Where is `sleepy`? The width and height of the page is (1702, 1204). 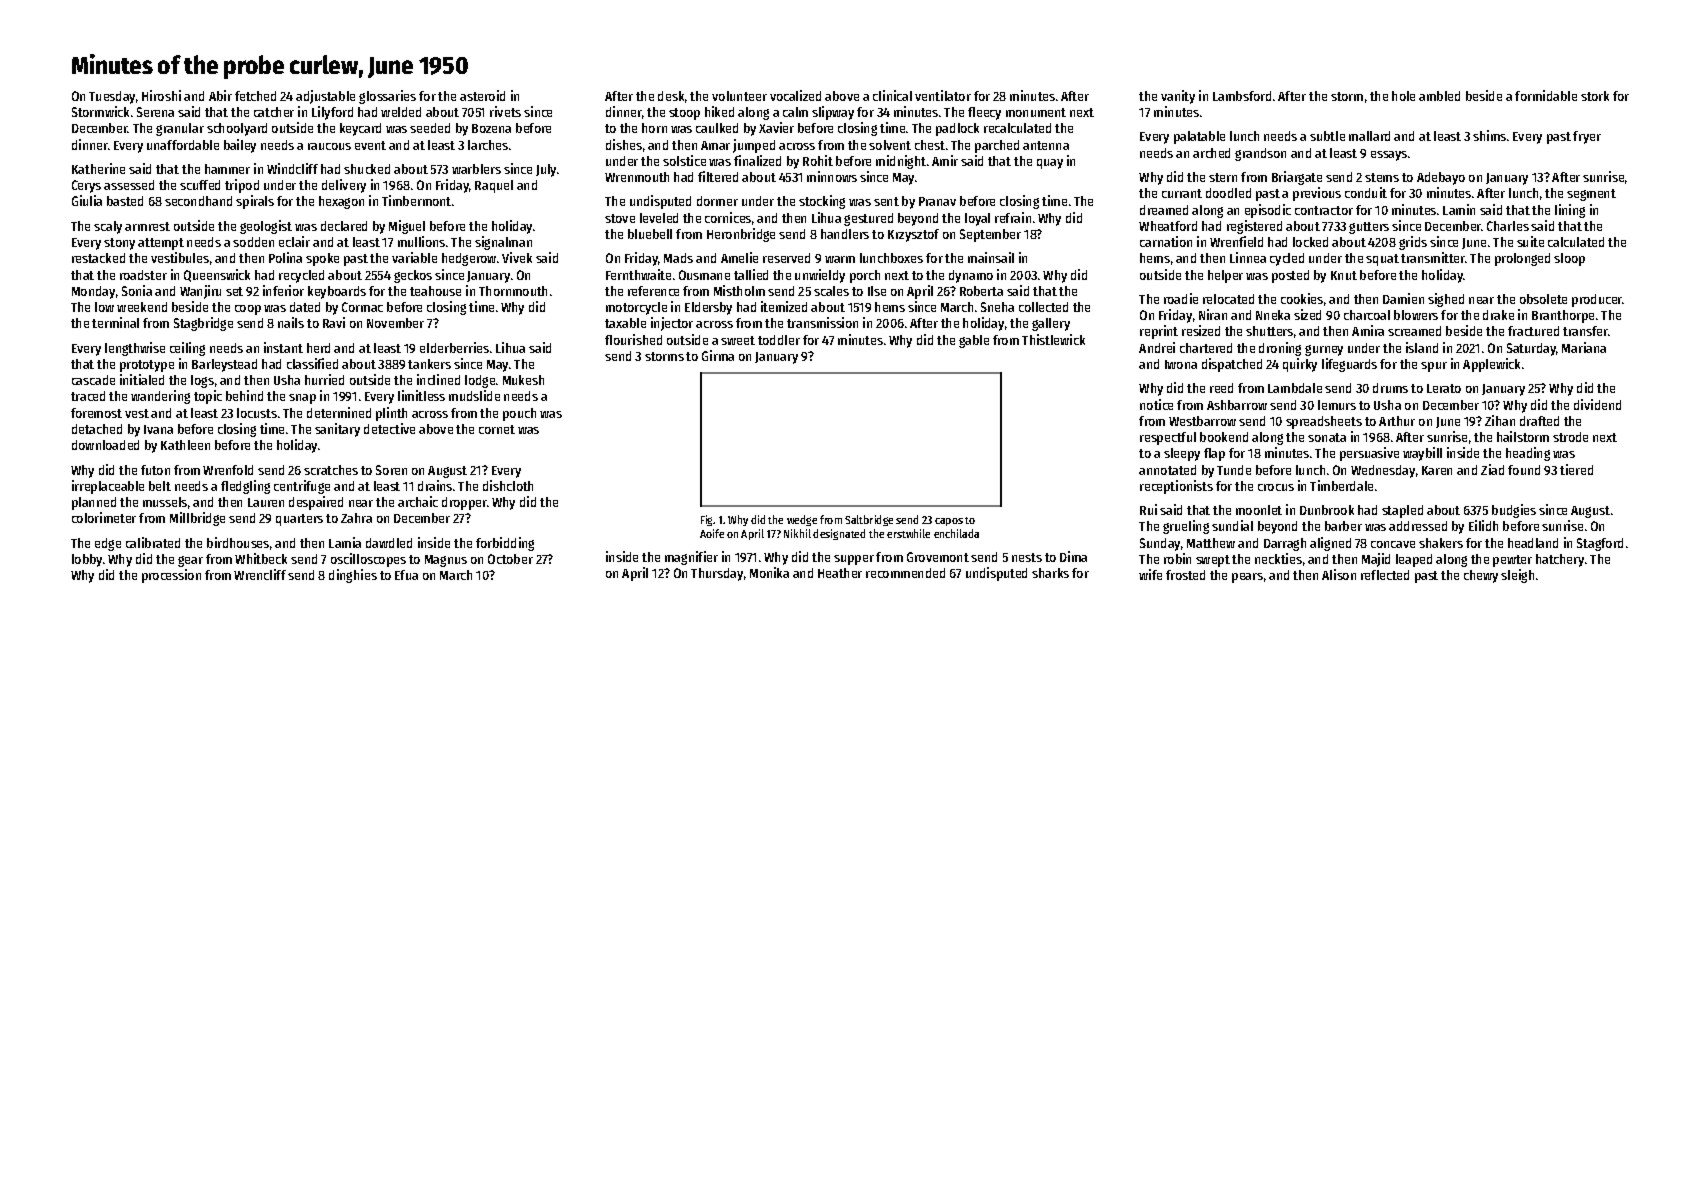
sleepy is located at coordinates (1182, 454).
